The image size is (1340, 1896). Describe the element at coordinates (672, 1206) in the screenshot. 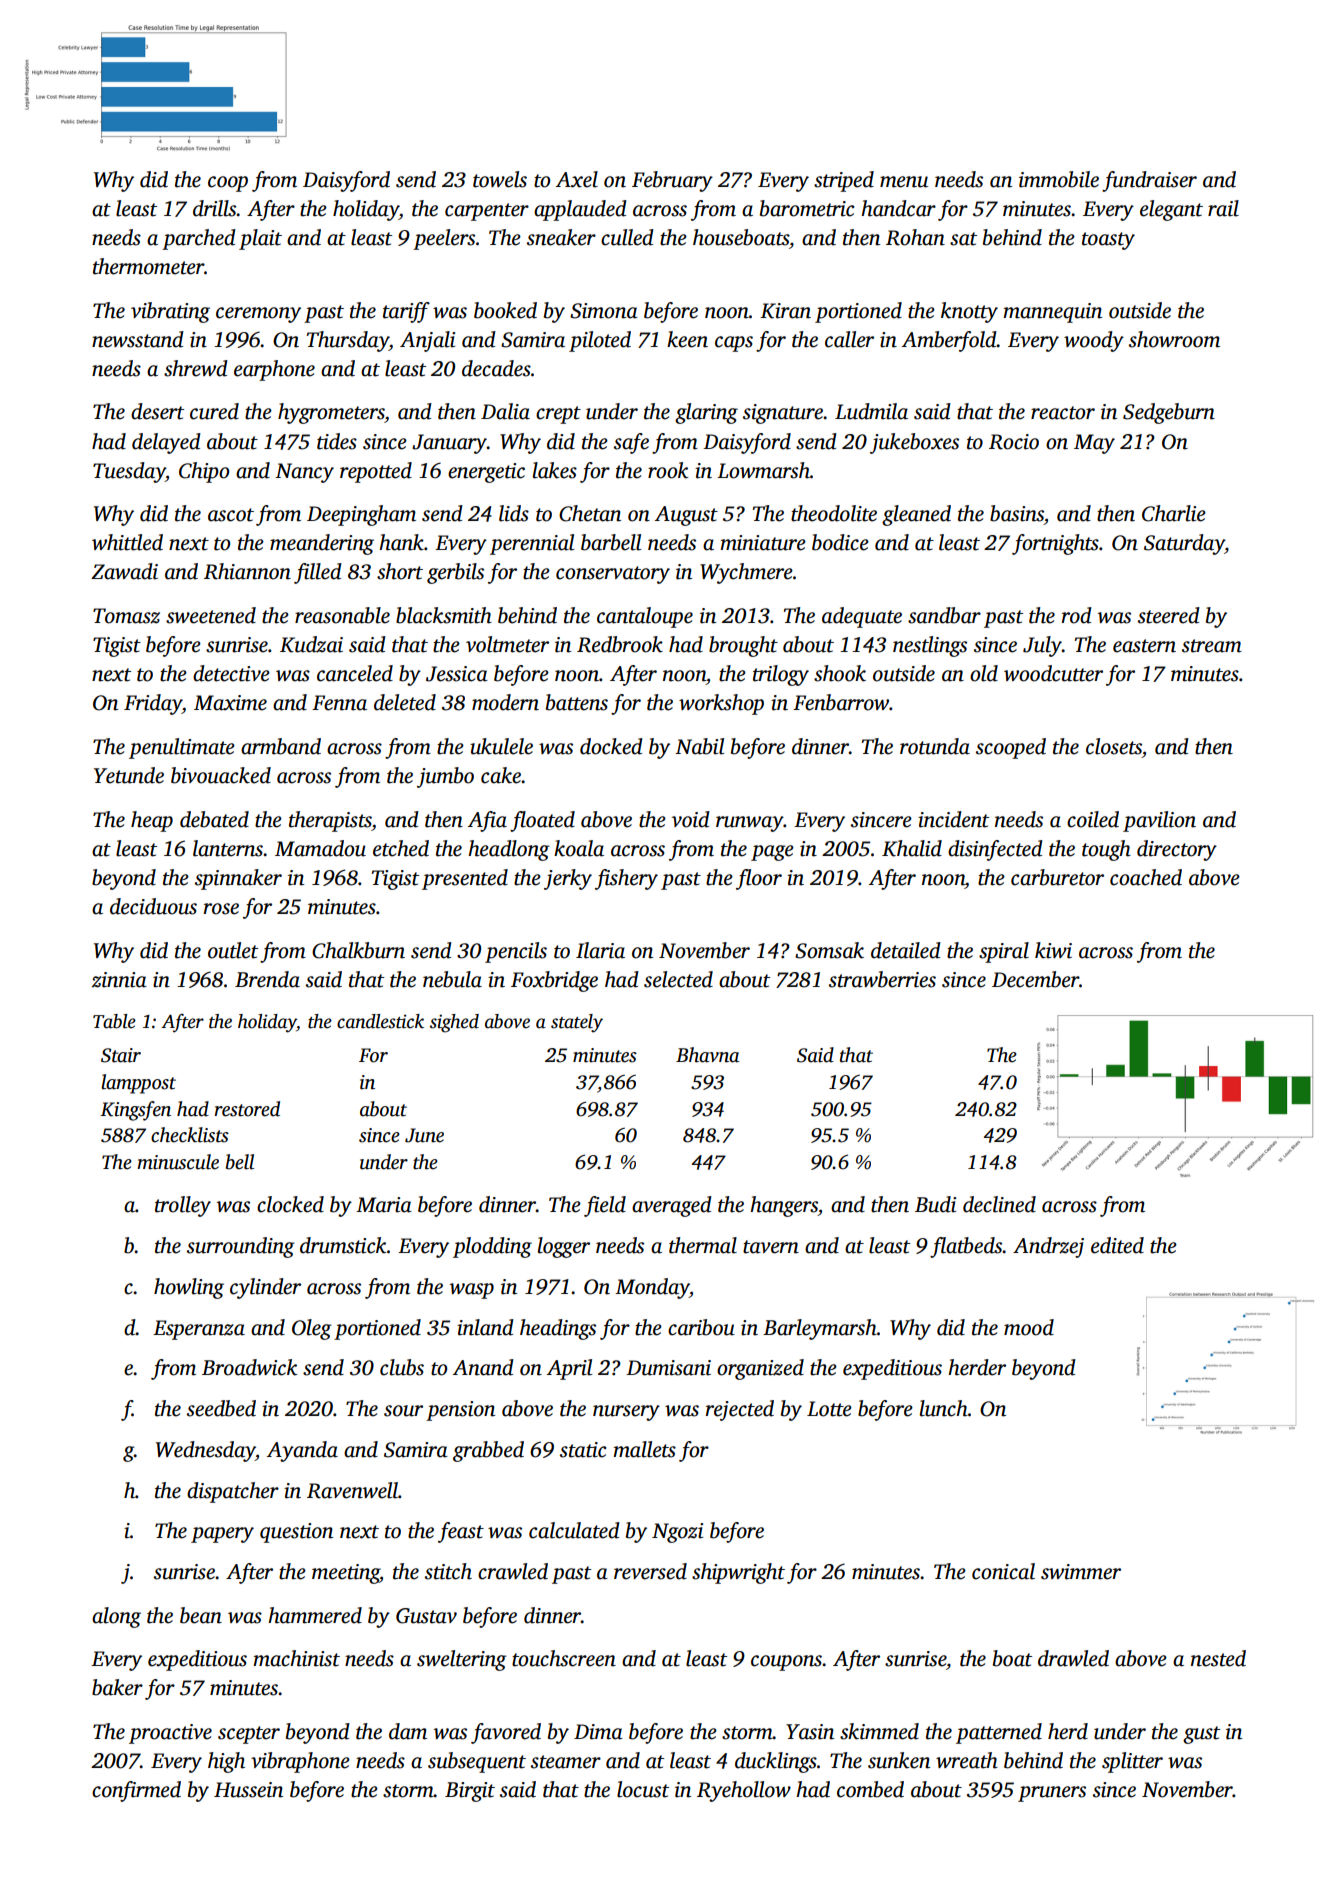

I see `averaged` at that location.
